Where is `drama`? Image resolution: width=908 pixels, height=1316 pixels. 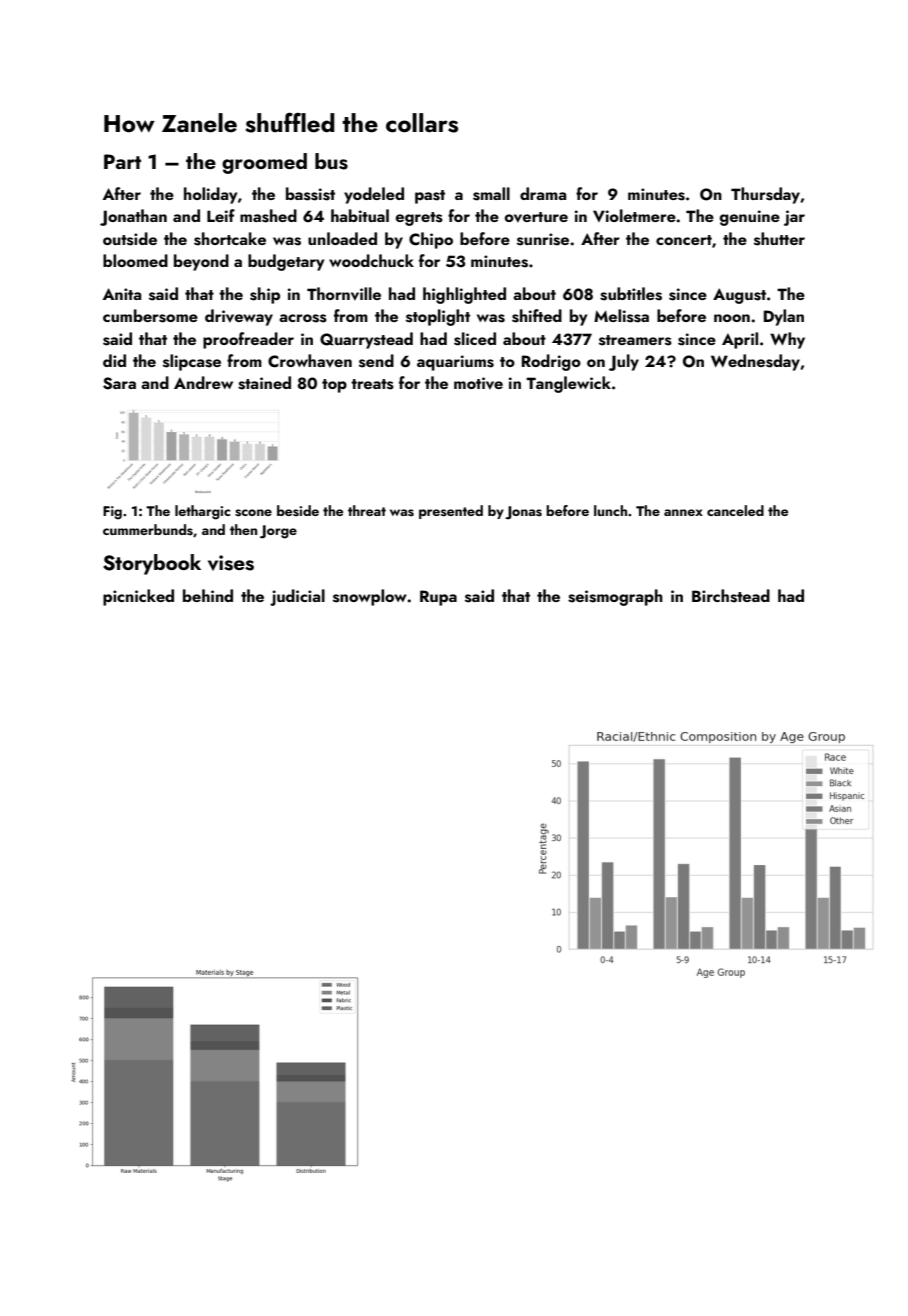 drama is located at coordinates (543, 193).
